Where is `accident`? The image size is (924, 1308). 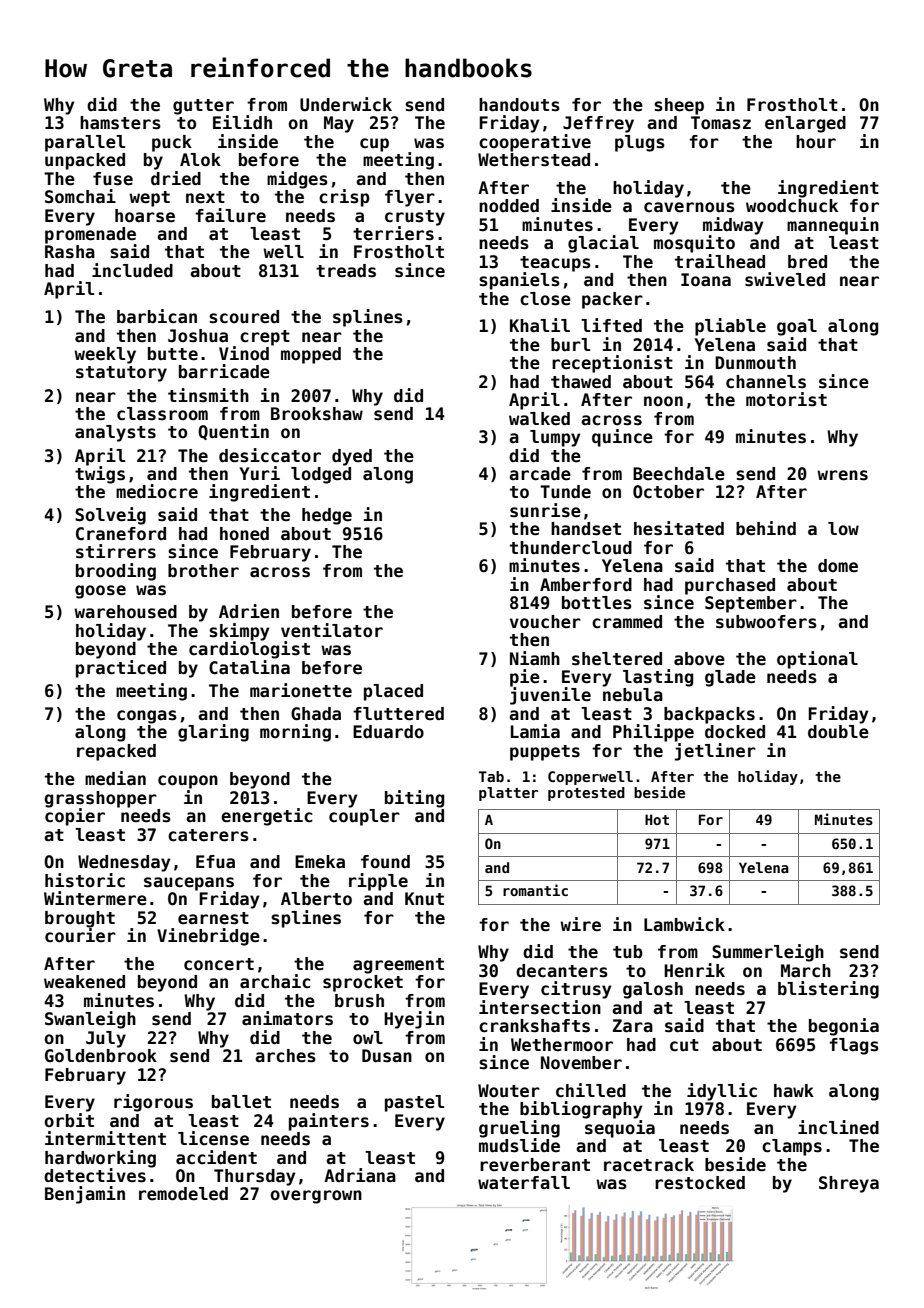 accident is located at coordinates (216, 1157).
